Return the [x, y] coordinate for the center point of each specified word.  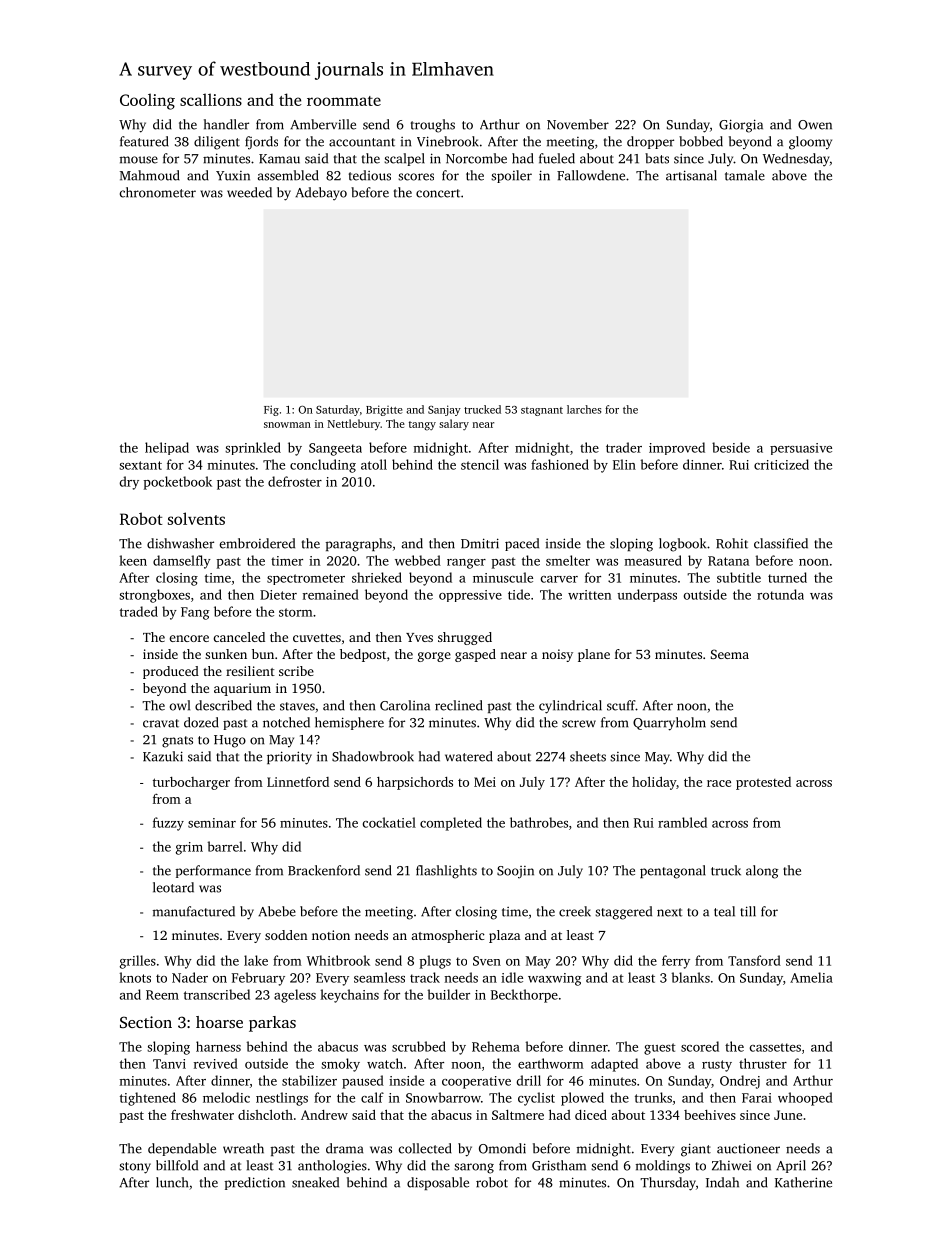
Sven [487, 961]
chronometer [158, 192]
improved [677, 448]
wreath [243, 1148]
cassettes [775, 1047]
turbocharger [191, 783]
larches [584, 409]
